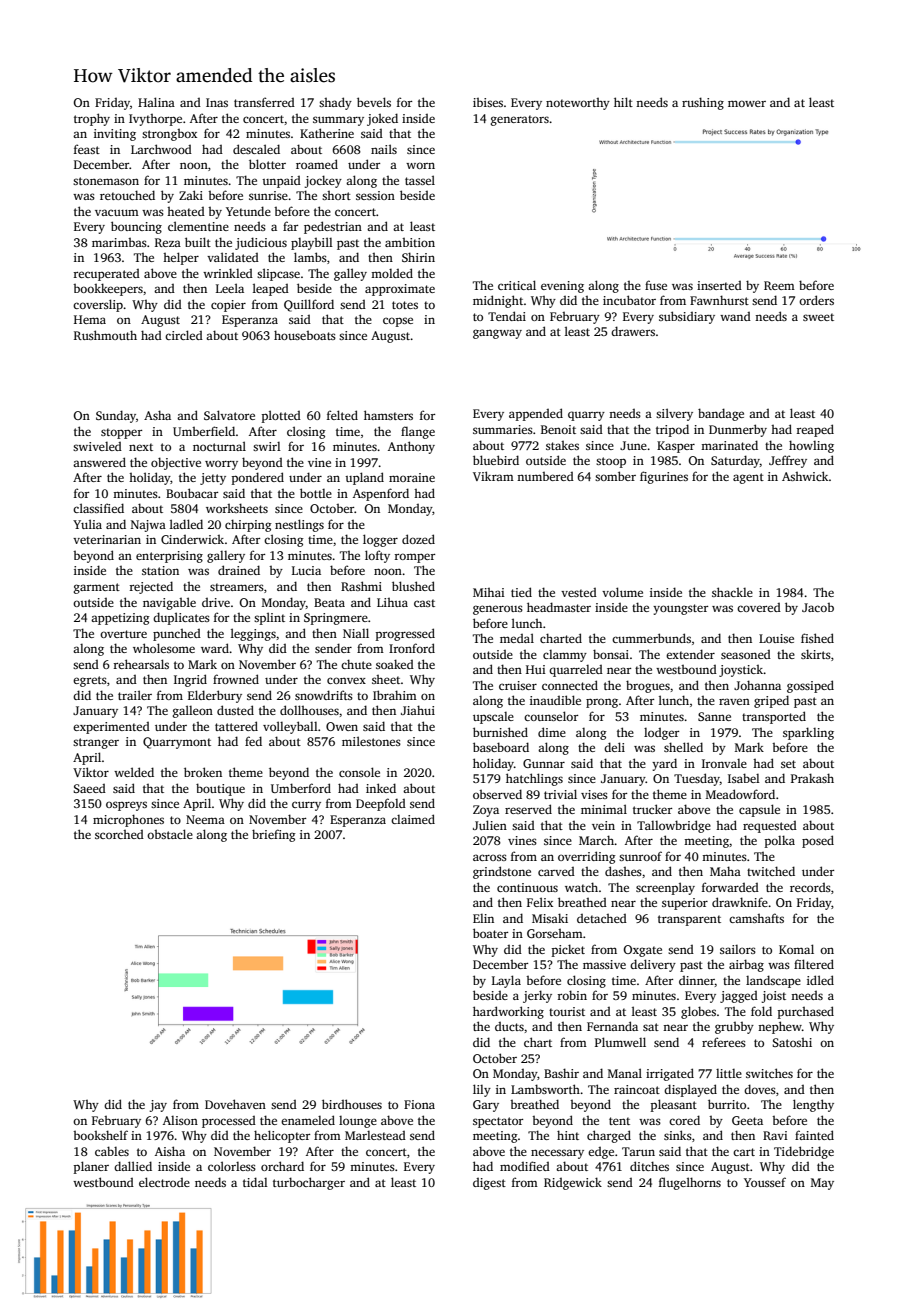 The width and height of the screenshot is (908, 1316). I want to click on hilt, so click(623, 102).
